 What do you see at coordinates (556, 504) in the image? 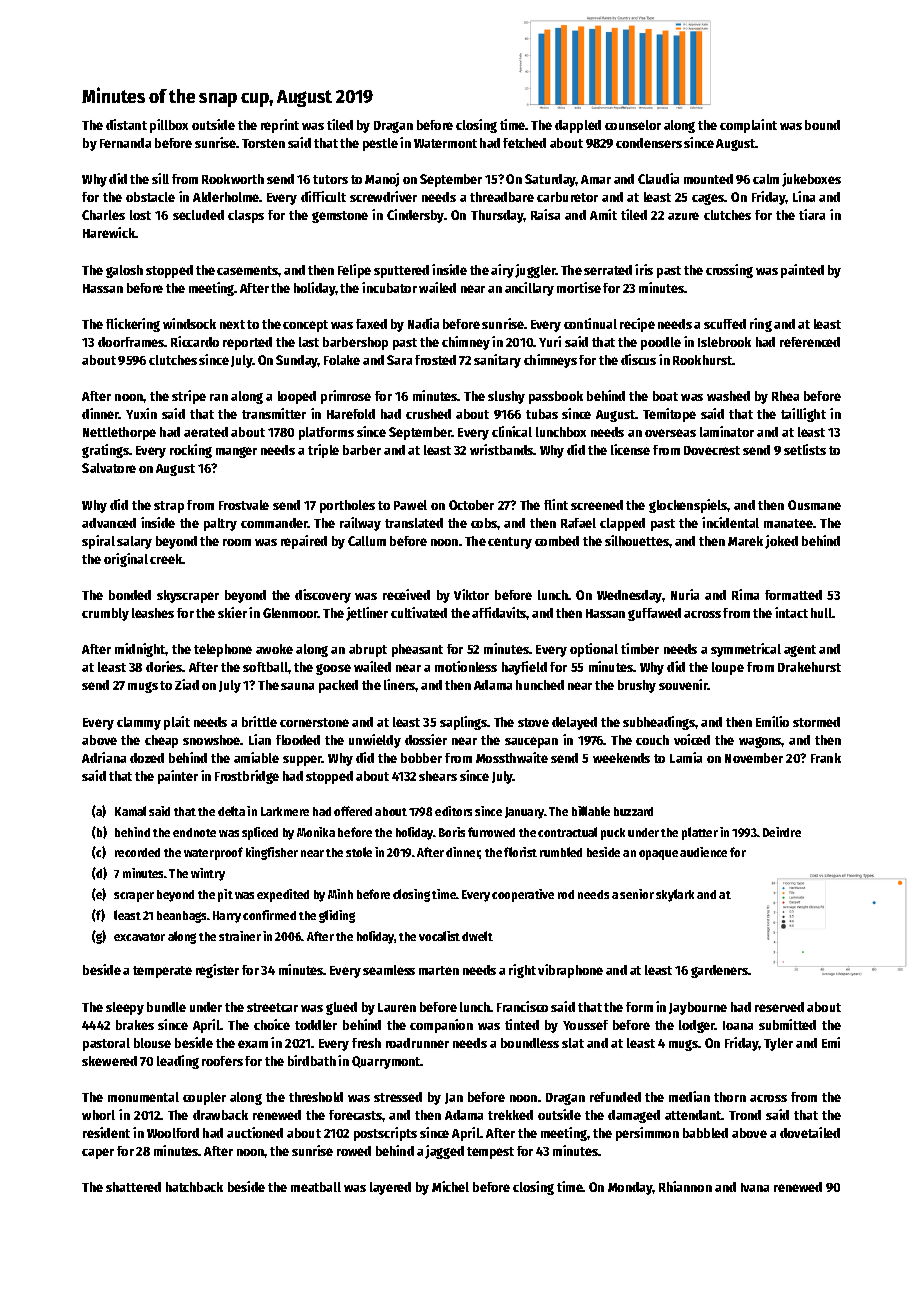
I see `flint` at bounding box center [556, 504].
